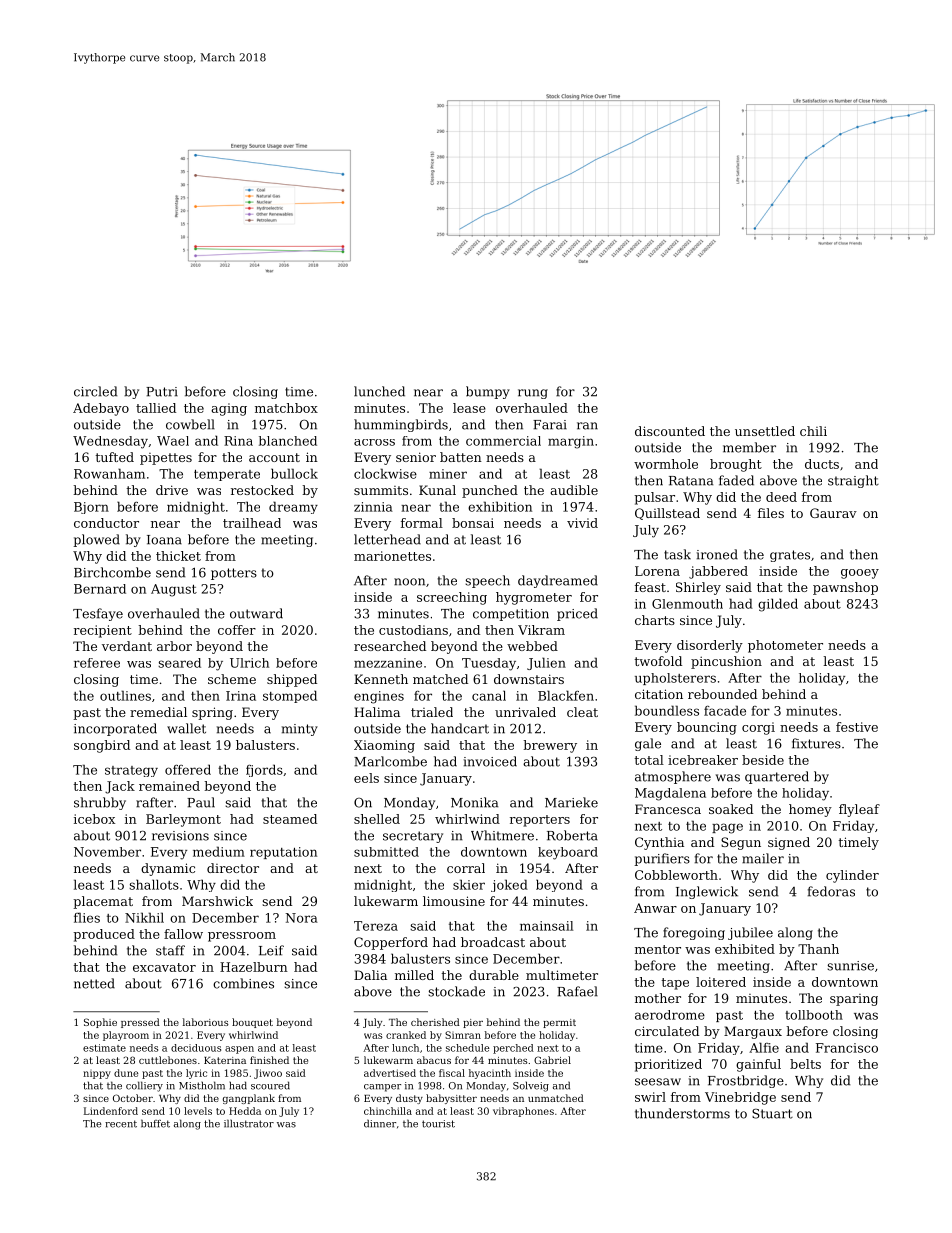 The width and height of the screenshot is (952, 1233). What do you see at coordinates (94, 819) in the screenshot?
I see `icebox` at bounding box center [94, 819].
